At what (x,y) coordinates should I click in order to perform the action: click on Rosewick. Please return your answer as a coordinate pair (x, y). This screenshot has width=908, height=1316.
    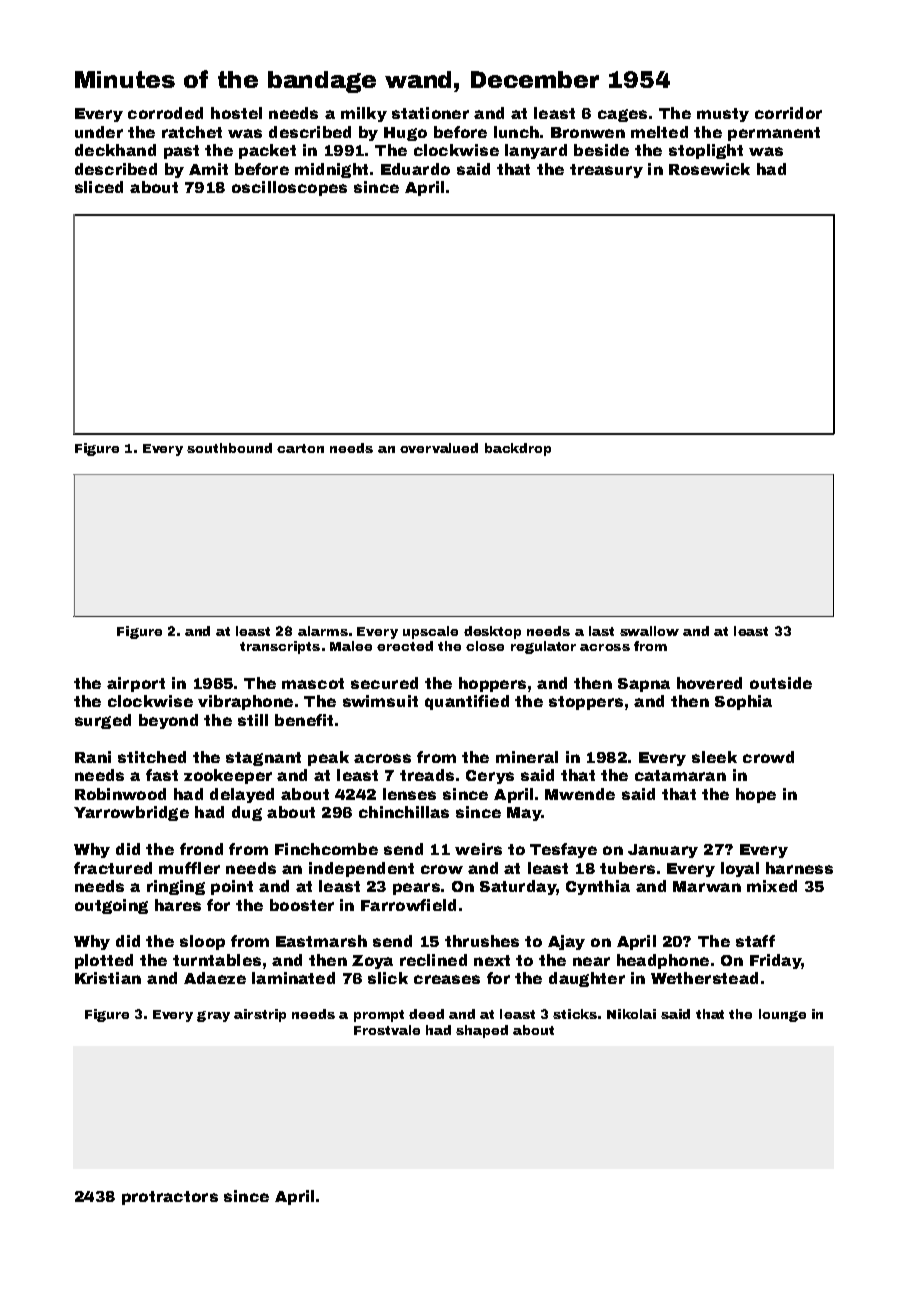
    Looking at the image, I should click on (709, 169).
